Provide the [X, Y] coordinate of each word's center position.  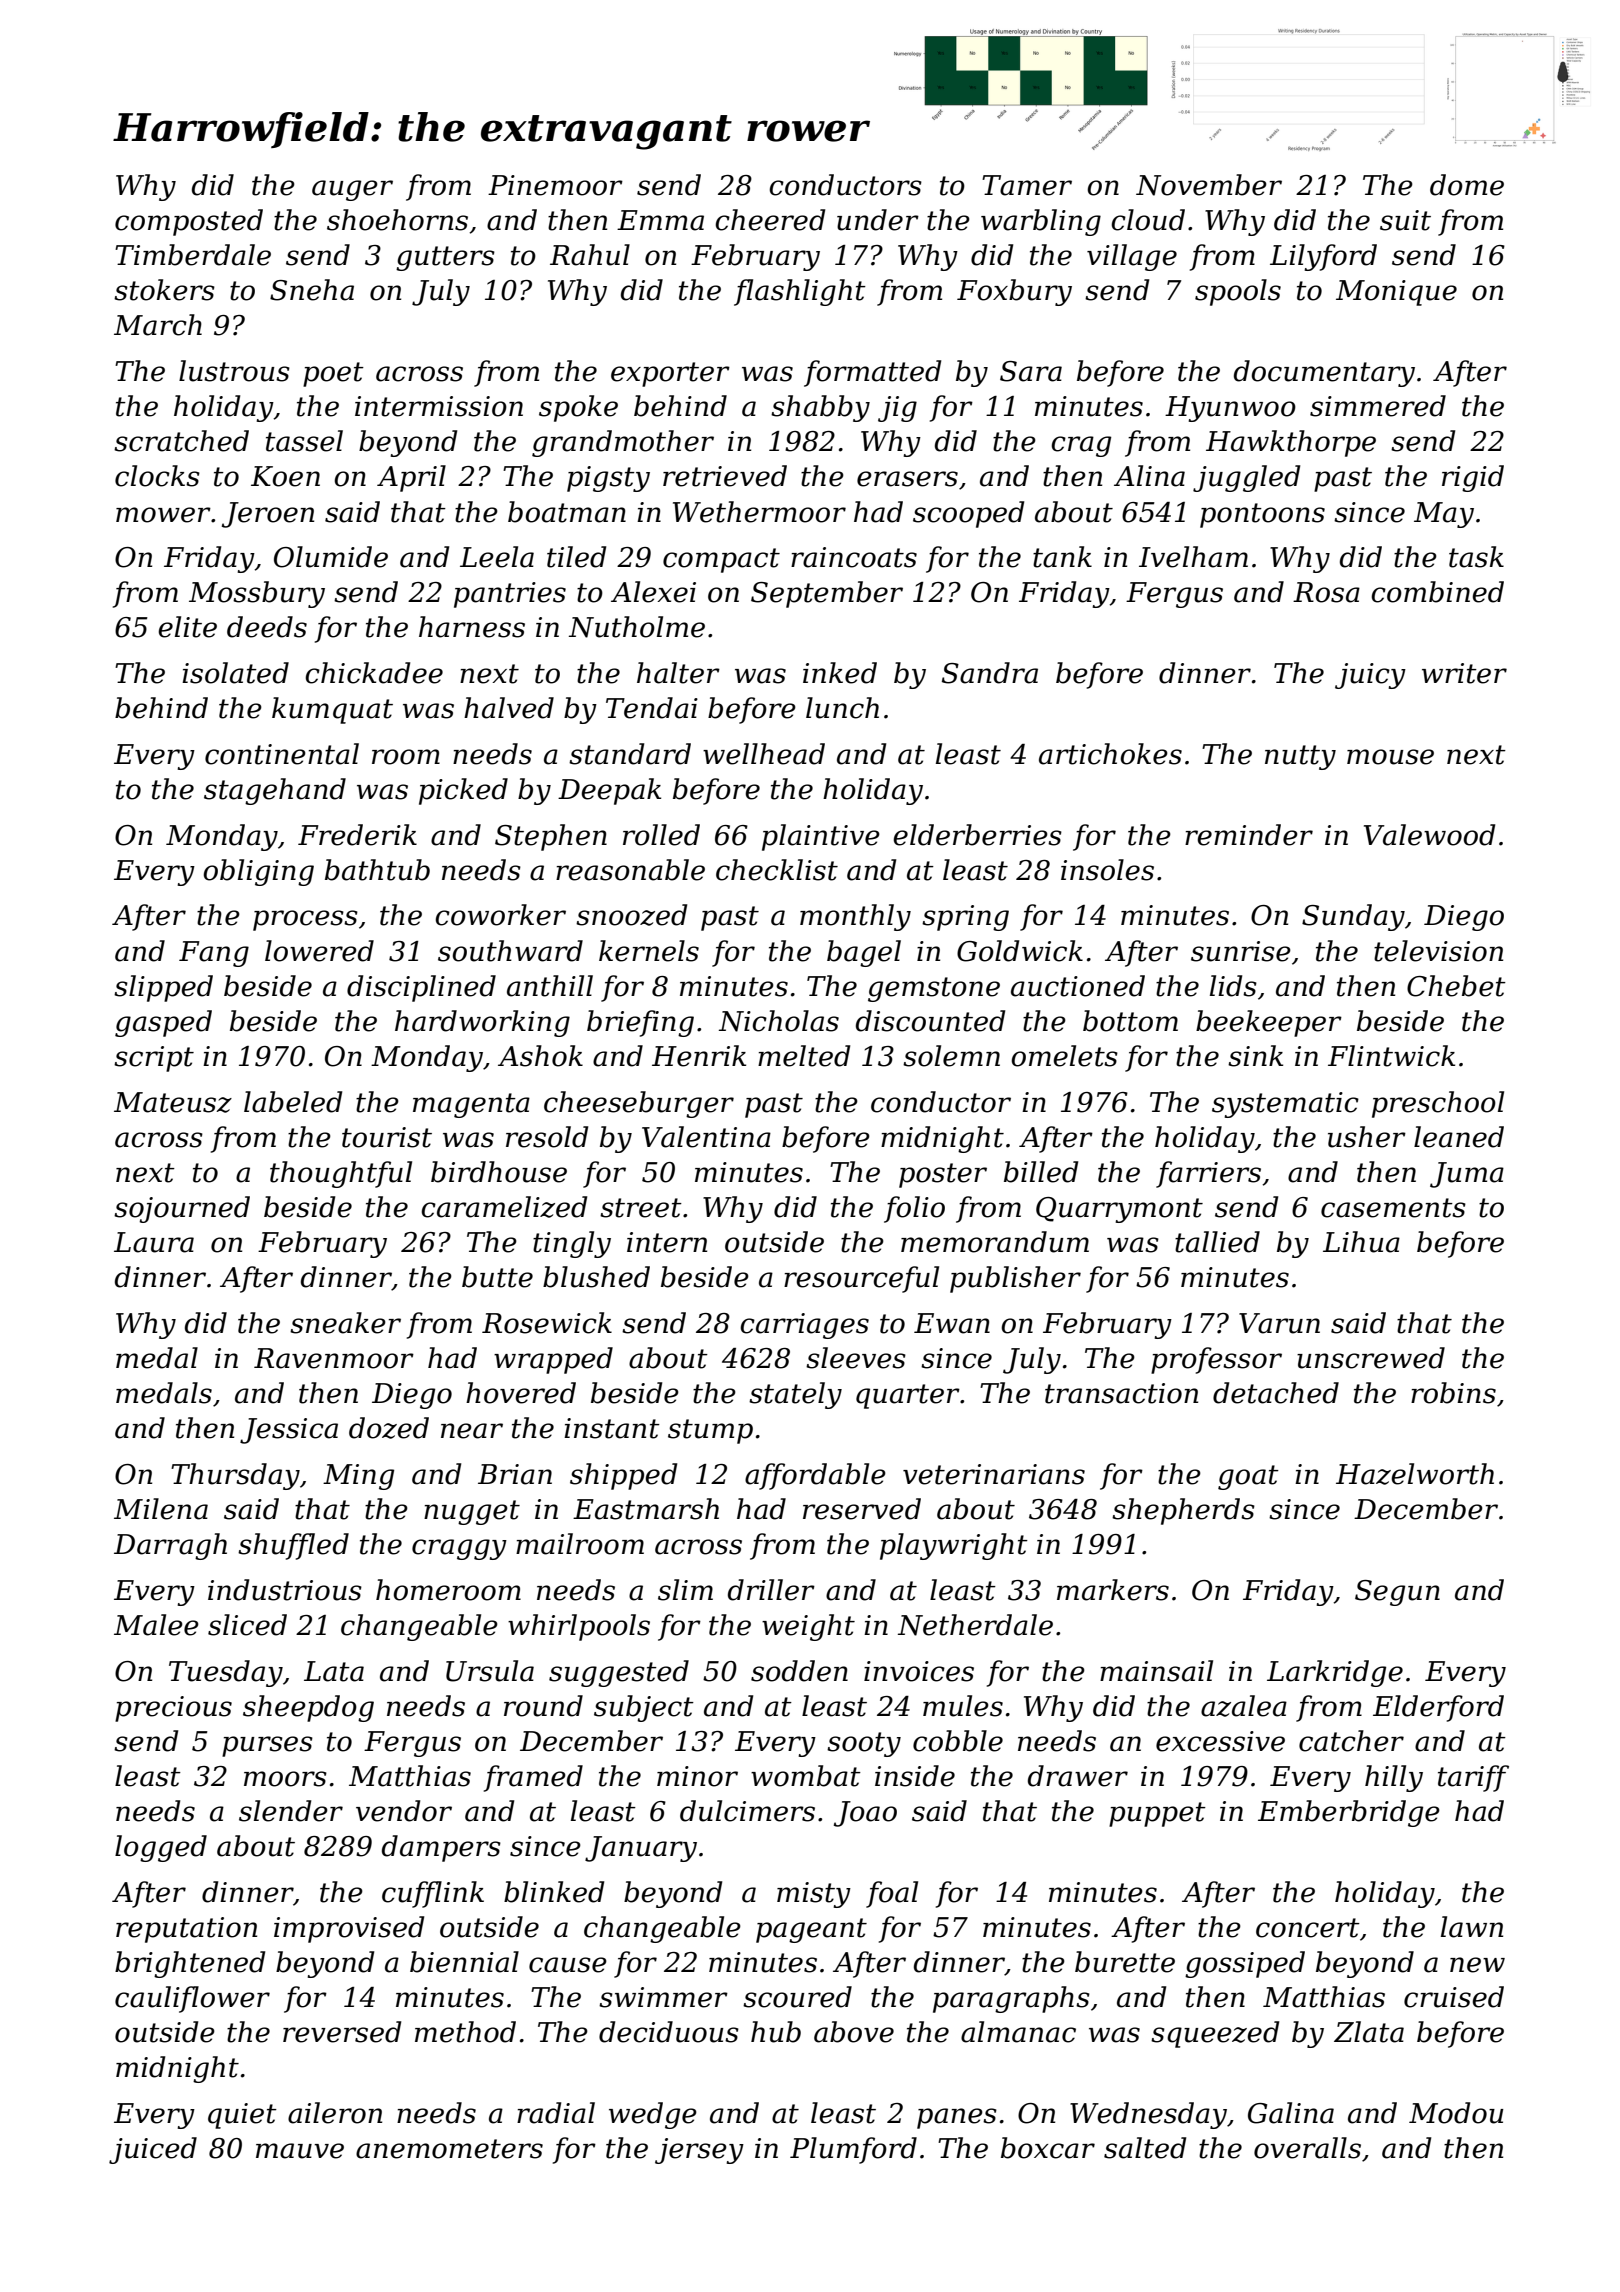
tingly [572, 1244]
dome [1467, 185]
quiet [242, 2116]
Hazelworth [1415, 1474]
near [472, 1431]
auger [352, 190]
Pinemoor [555, 185]
